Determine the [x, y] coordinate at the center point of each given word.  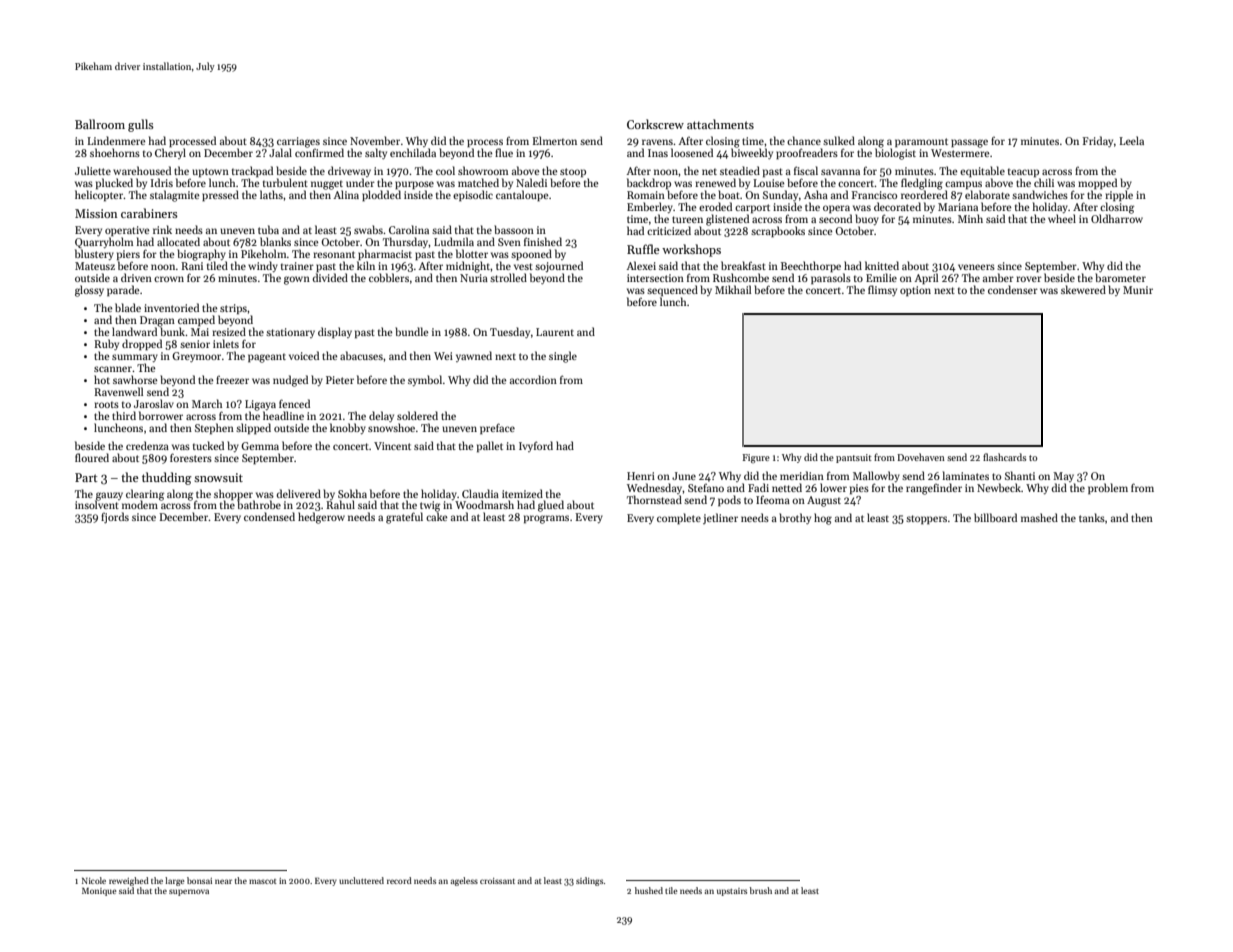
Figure [756, 458]
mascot [263, 881]
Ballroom [100, 124]
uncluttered [361, 880]
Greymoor [196, 357]
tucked [208, 445]
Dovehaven [921, 457]
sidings [590, 881]
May [1063, 477]
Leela [1131, 140]
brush [761, 890]
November [375, 140]
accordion [533, 379]
